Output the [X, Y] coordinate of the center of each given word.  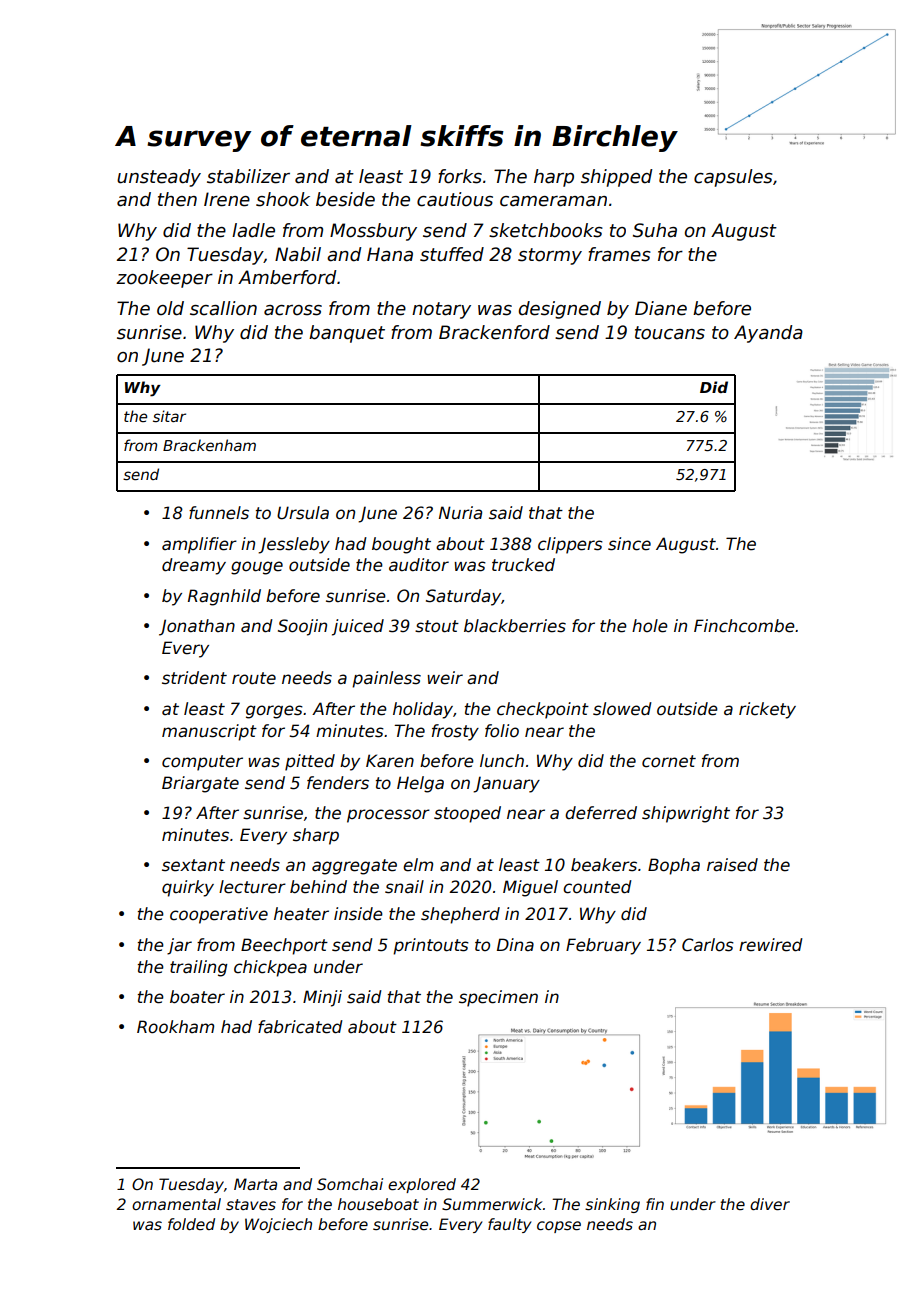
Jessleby [294, 545]
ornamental [176, 1204]
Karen [390, 761]
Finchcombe [744, 626]
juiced [358, 627]
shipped [616, 178]
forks [460, 176]
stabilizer [248, 176]
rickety [767, 710]
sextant [193, 865]
